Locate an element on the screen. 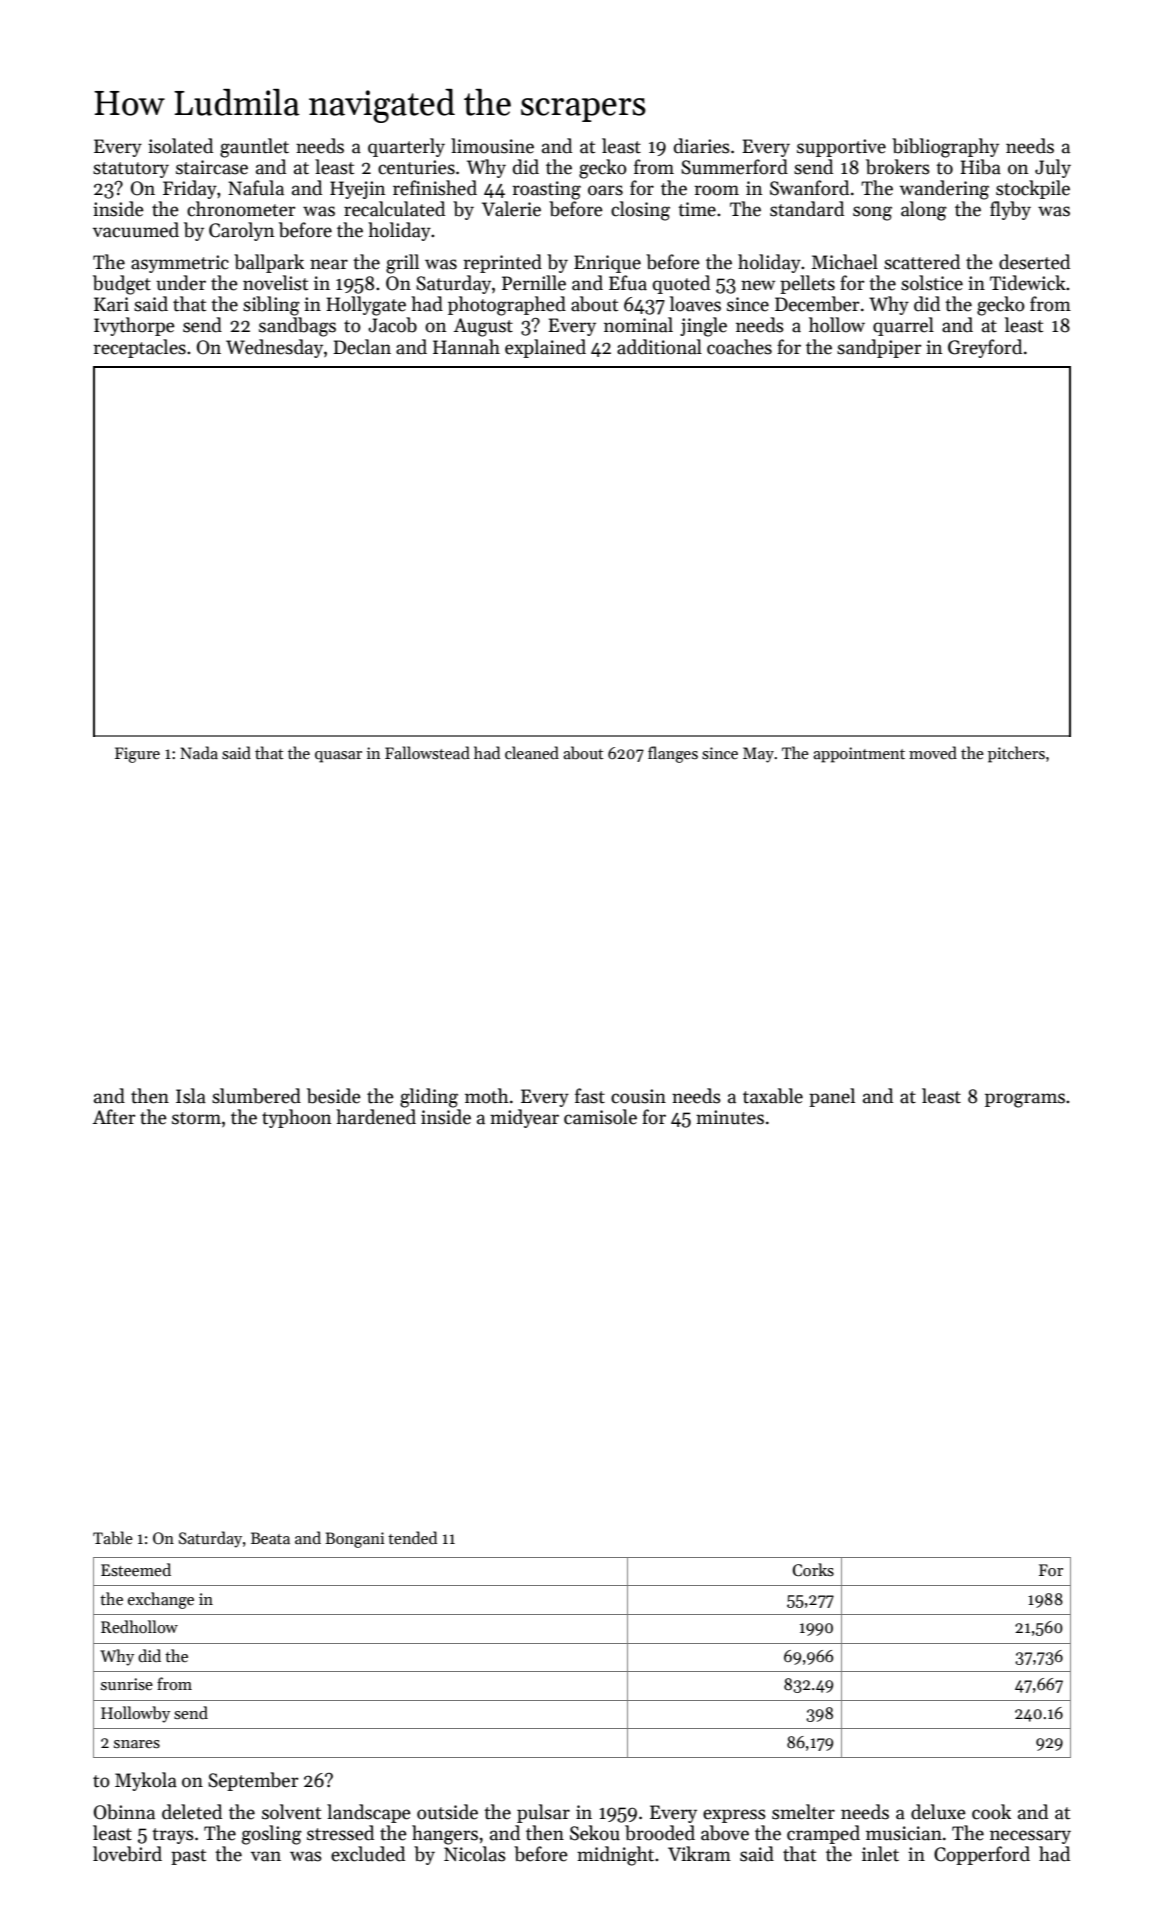  programs is located at coordinates (1025, 1100).
